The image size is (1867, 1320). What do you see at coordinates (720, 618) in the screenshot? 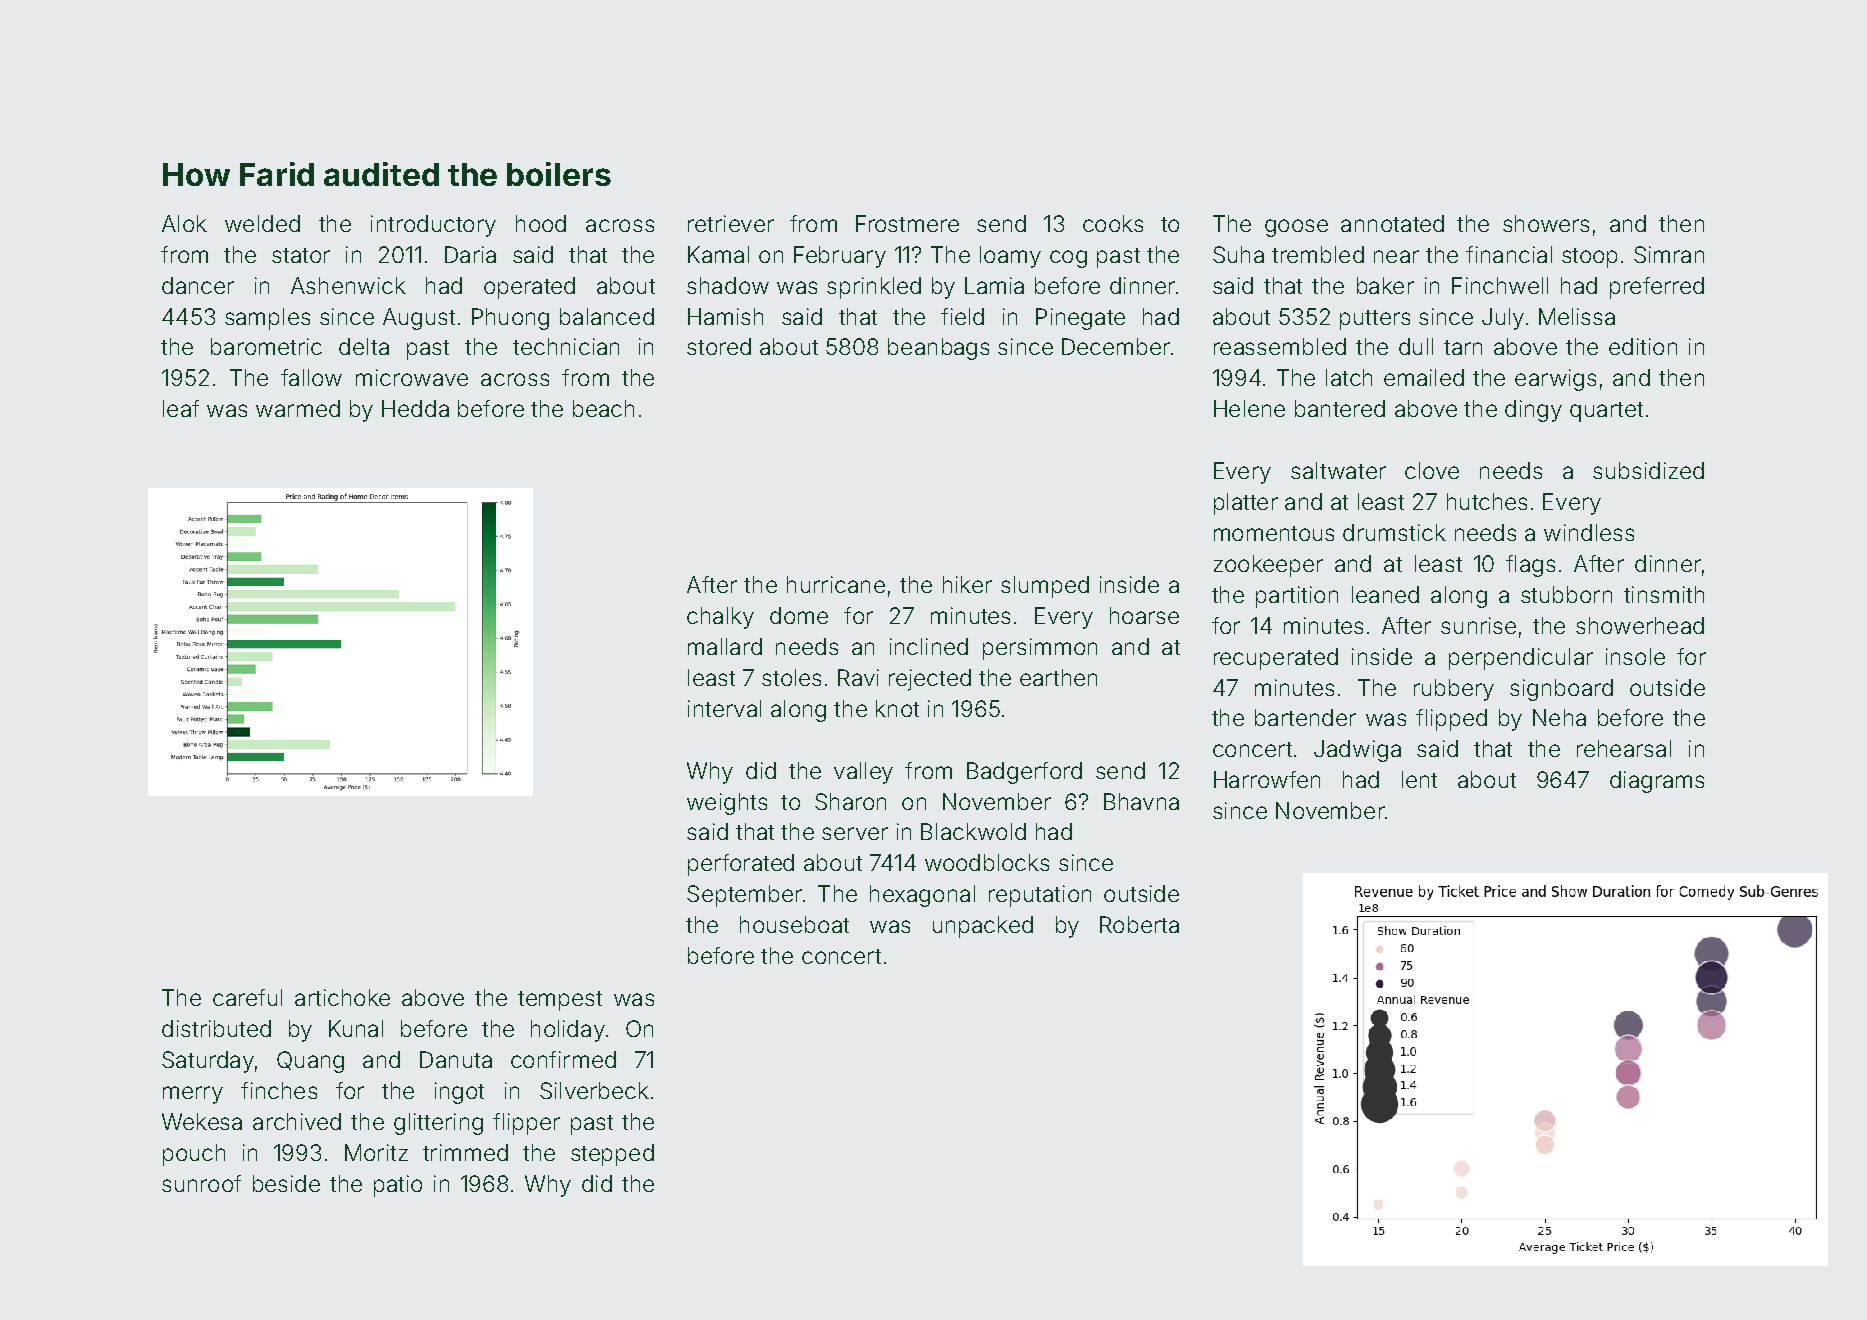
I see `chalky` at bounding box center [720, 618].
